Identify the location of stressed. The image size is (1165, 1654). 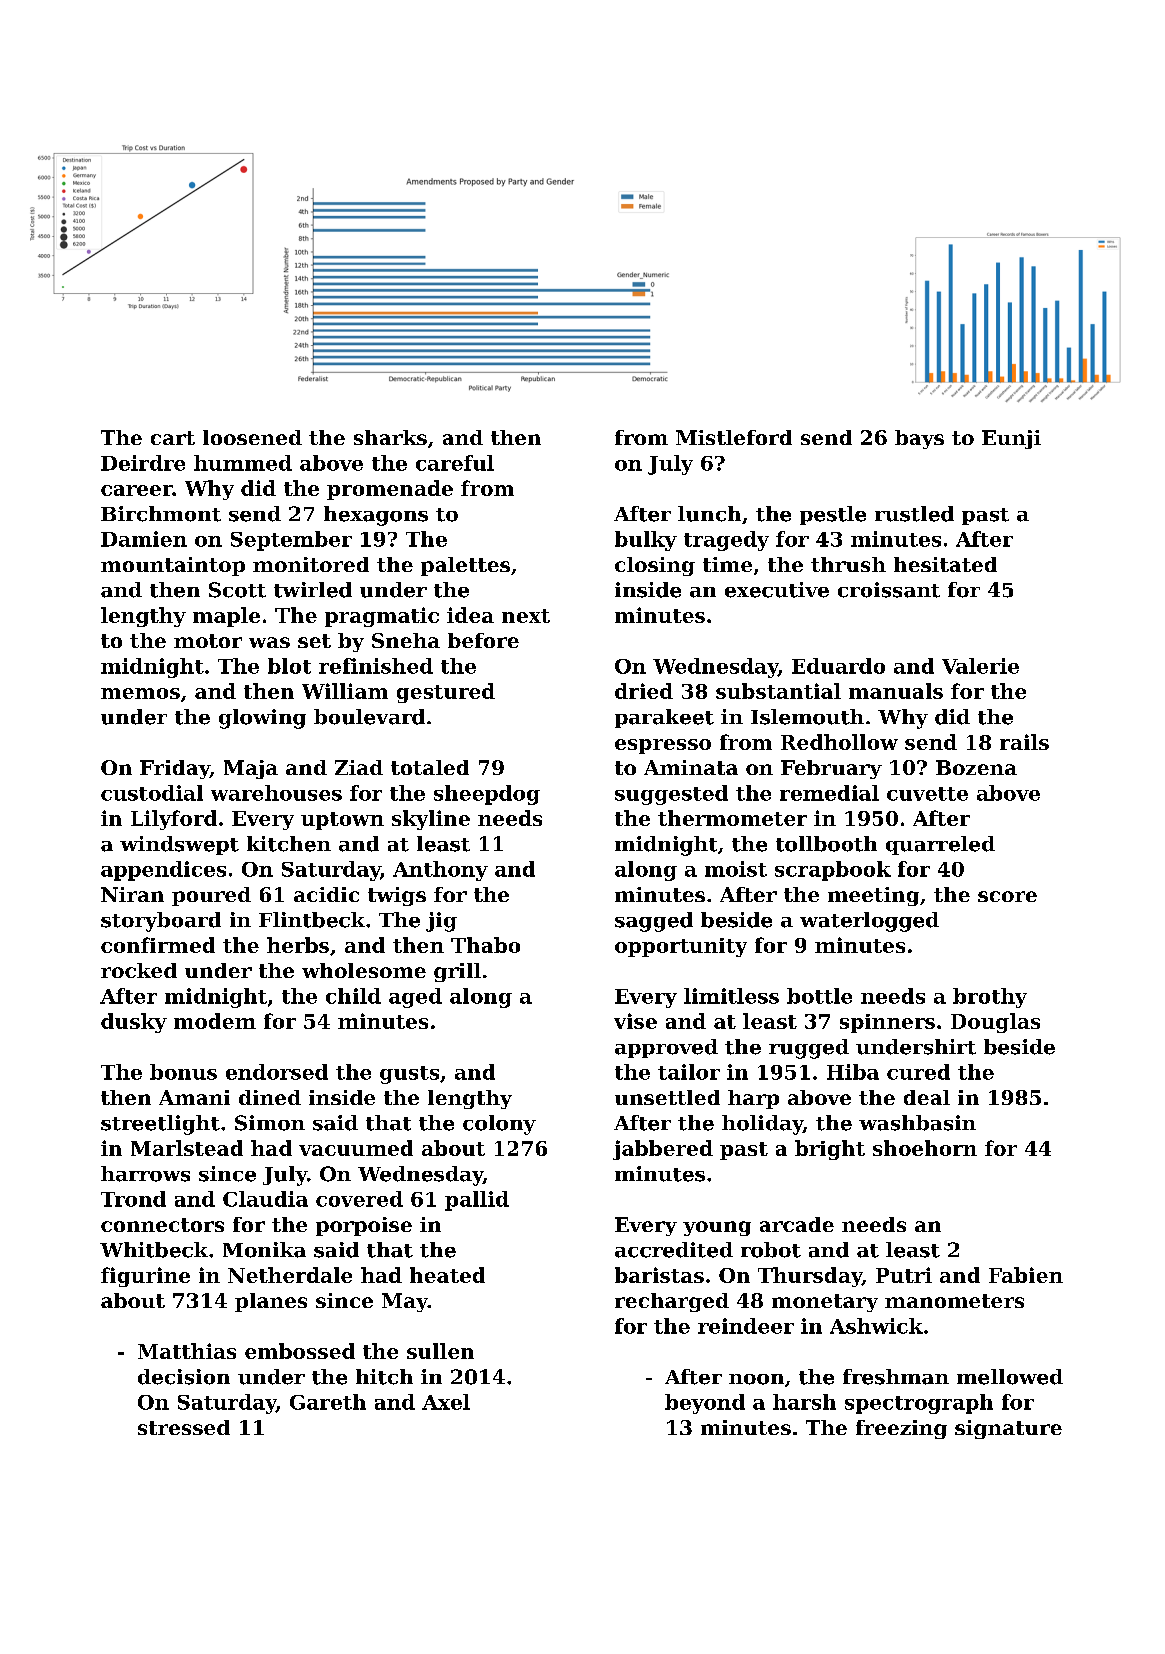
(184, 1427).
